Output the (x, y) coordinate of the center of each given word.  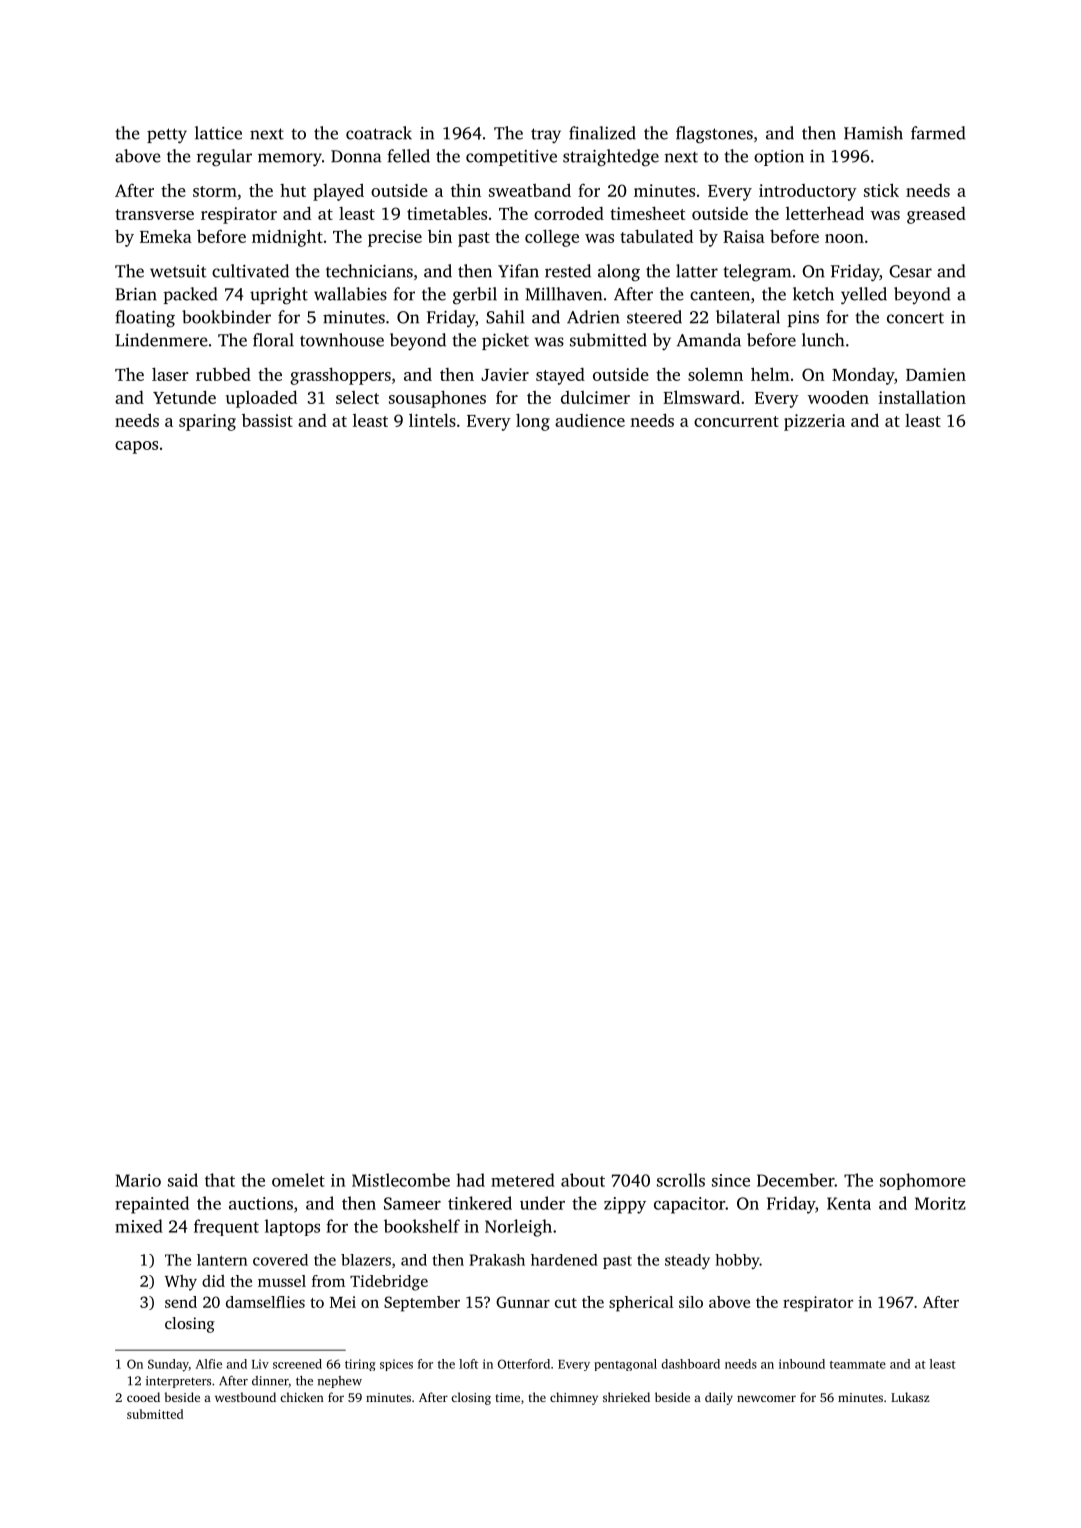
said (183, 1180)
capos (136, 447)
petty (167, 136)
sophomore (923, 1181)
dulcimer (595, 397)
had (470, 1180)
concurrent (736, 421)
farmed (938, 133)
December (796, 1180)
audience (590, 420)
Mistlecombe (401, 1180)
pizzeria (814, 422)
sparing (207, 422)
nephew (340, 1382)
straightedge (611, 158)
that (220, 1180)
